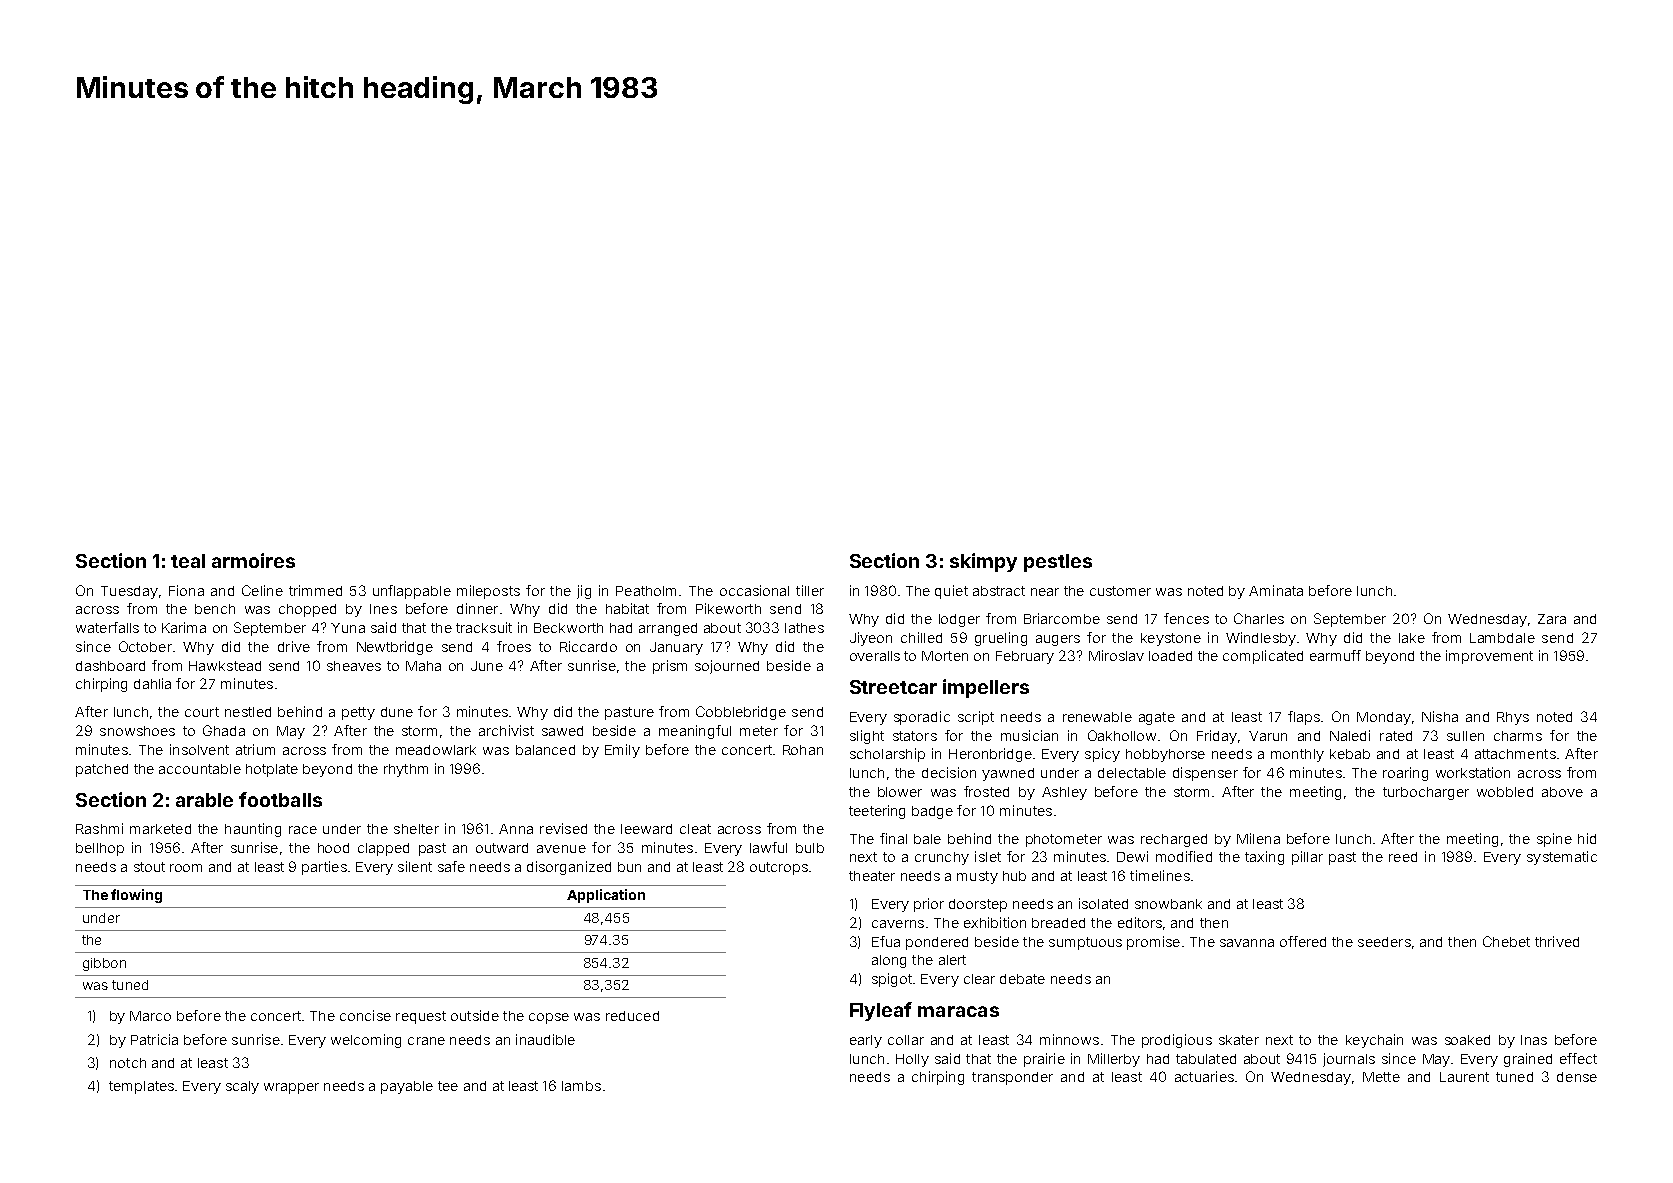  Describe the element at coordinates (1174, 840) in the page. I see `recharged` at that location.
